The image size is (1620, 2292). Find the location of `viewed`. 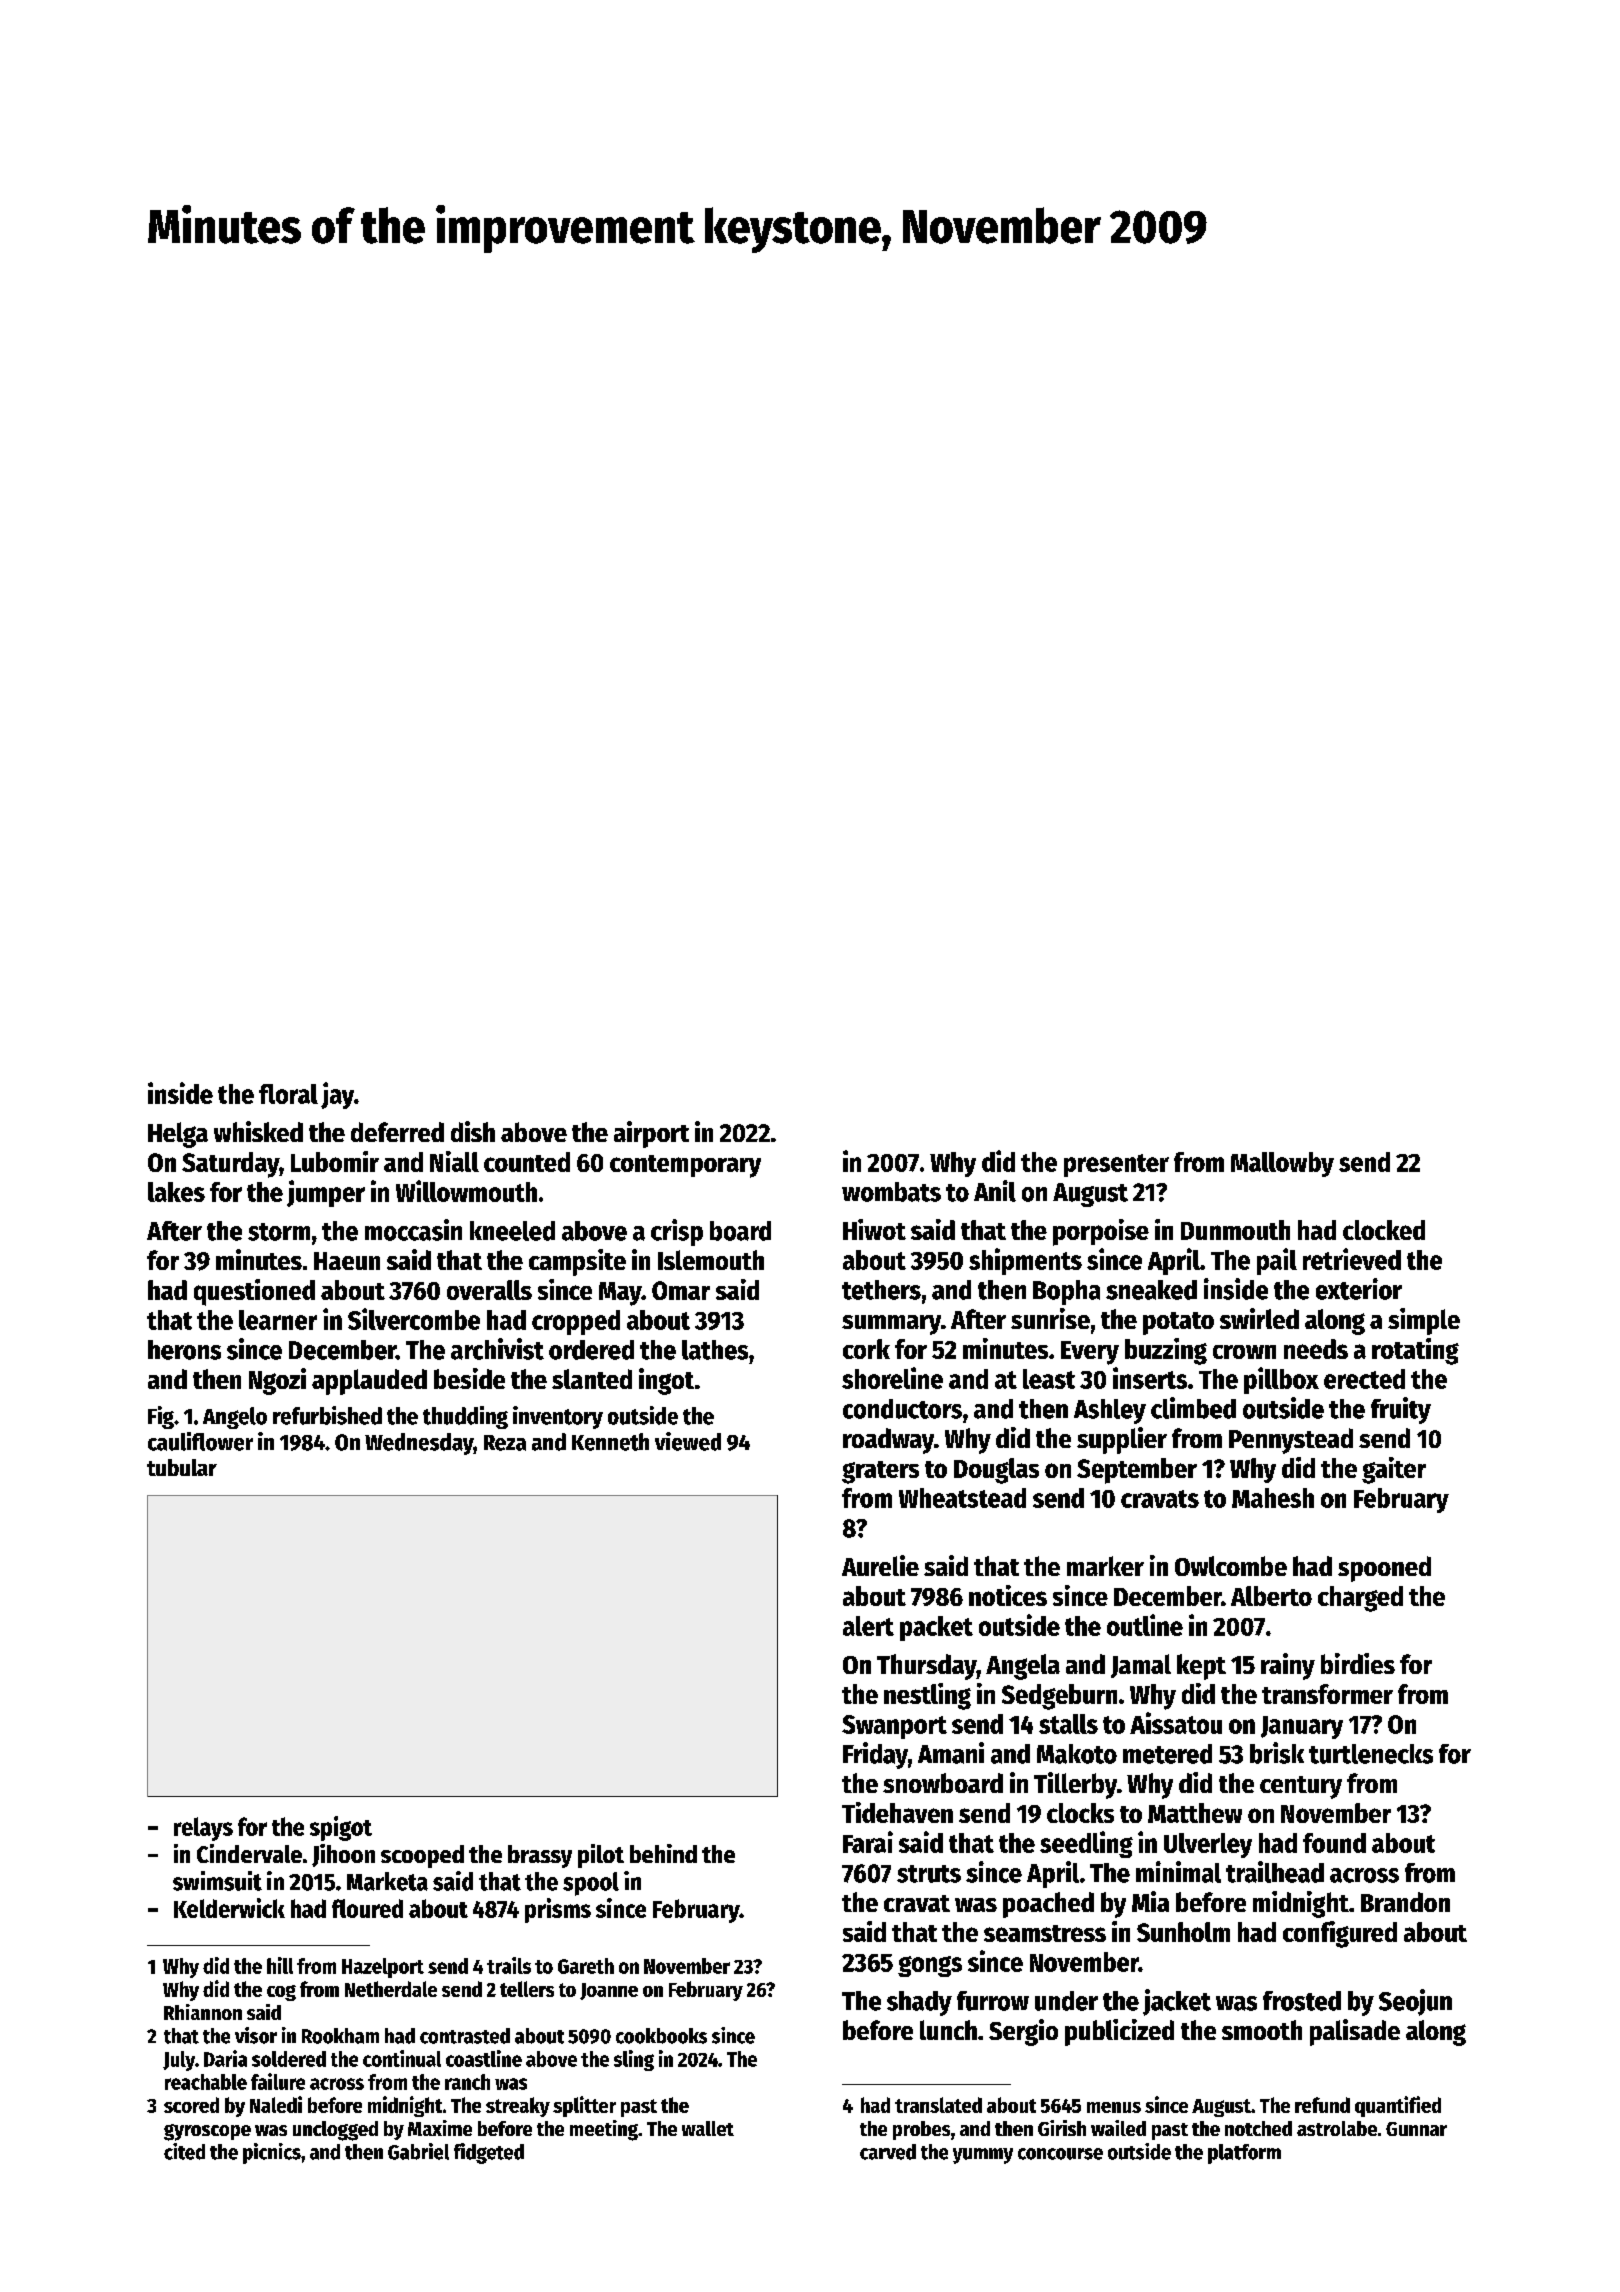

viewed is located at coordinates (688, 1441).
